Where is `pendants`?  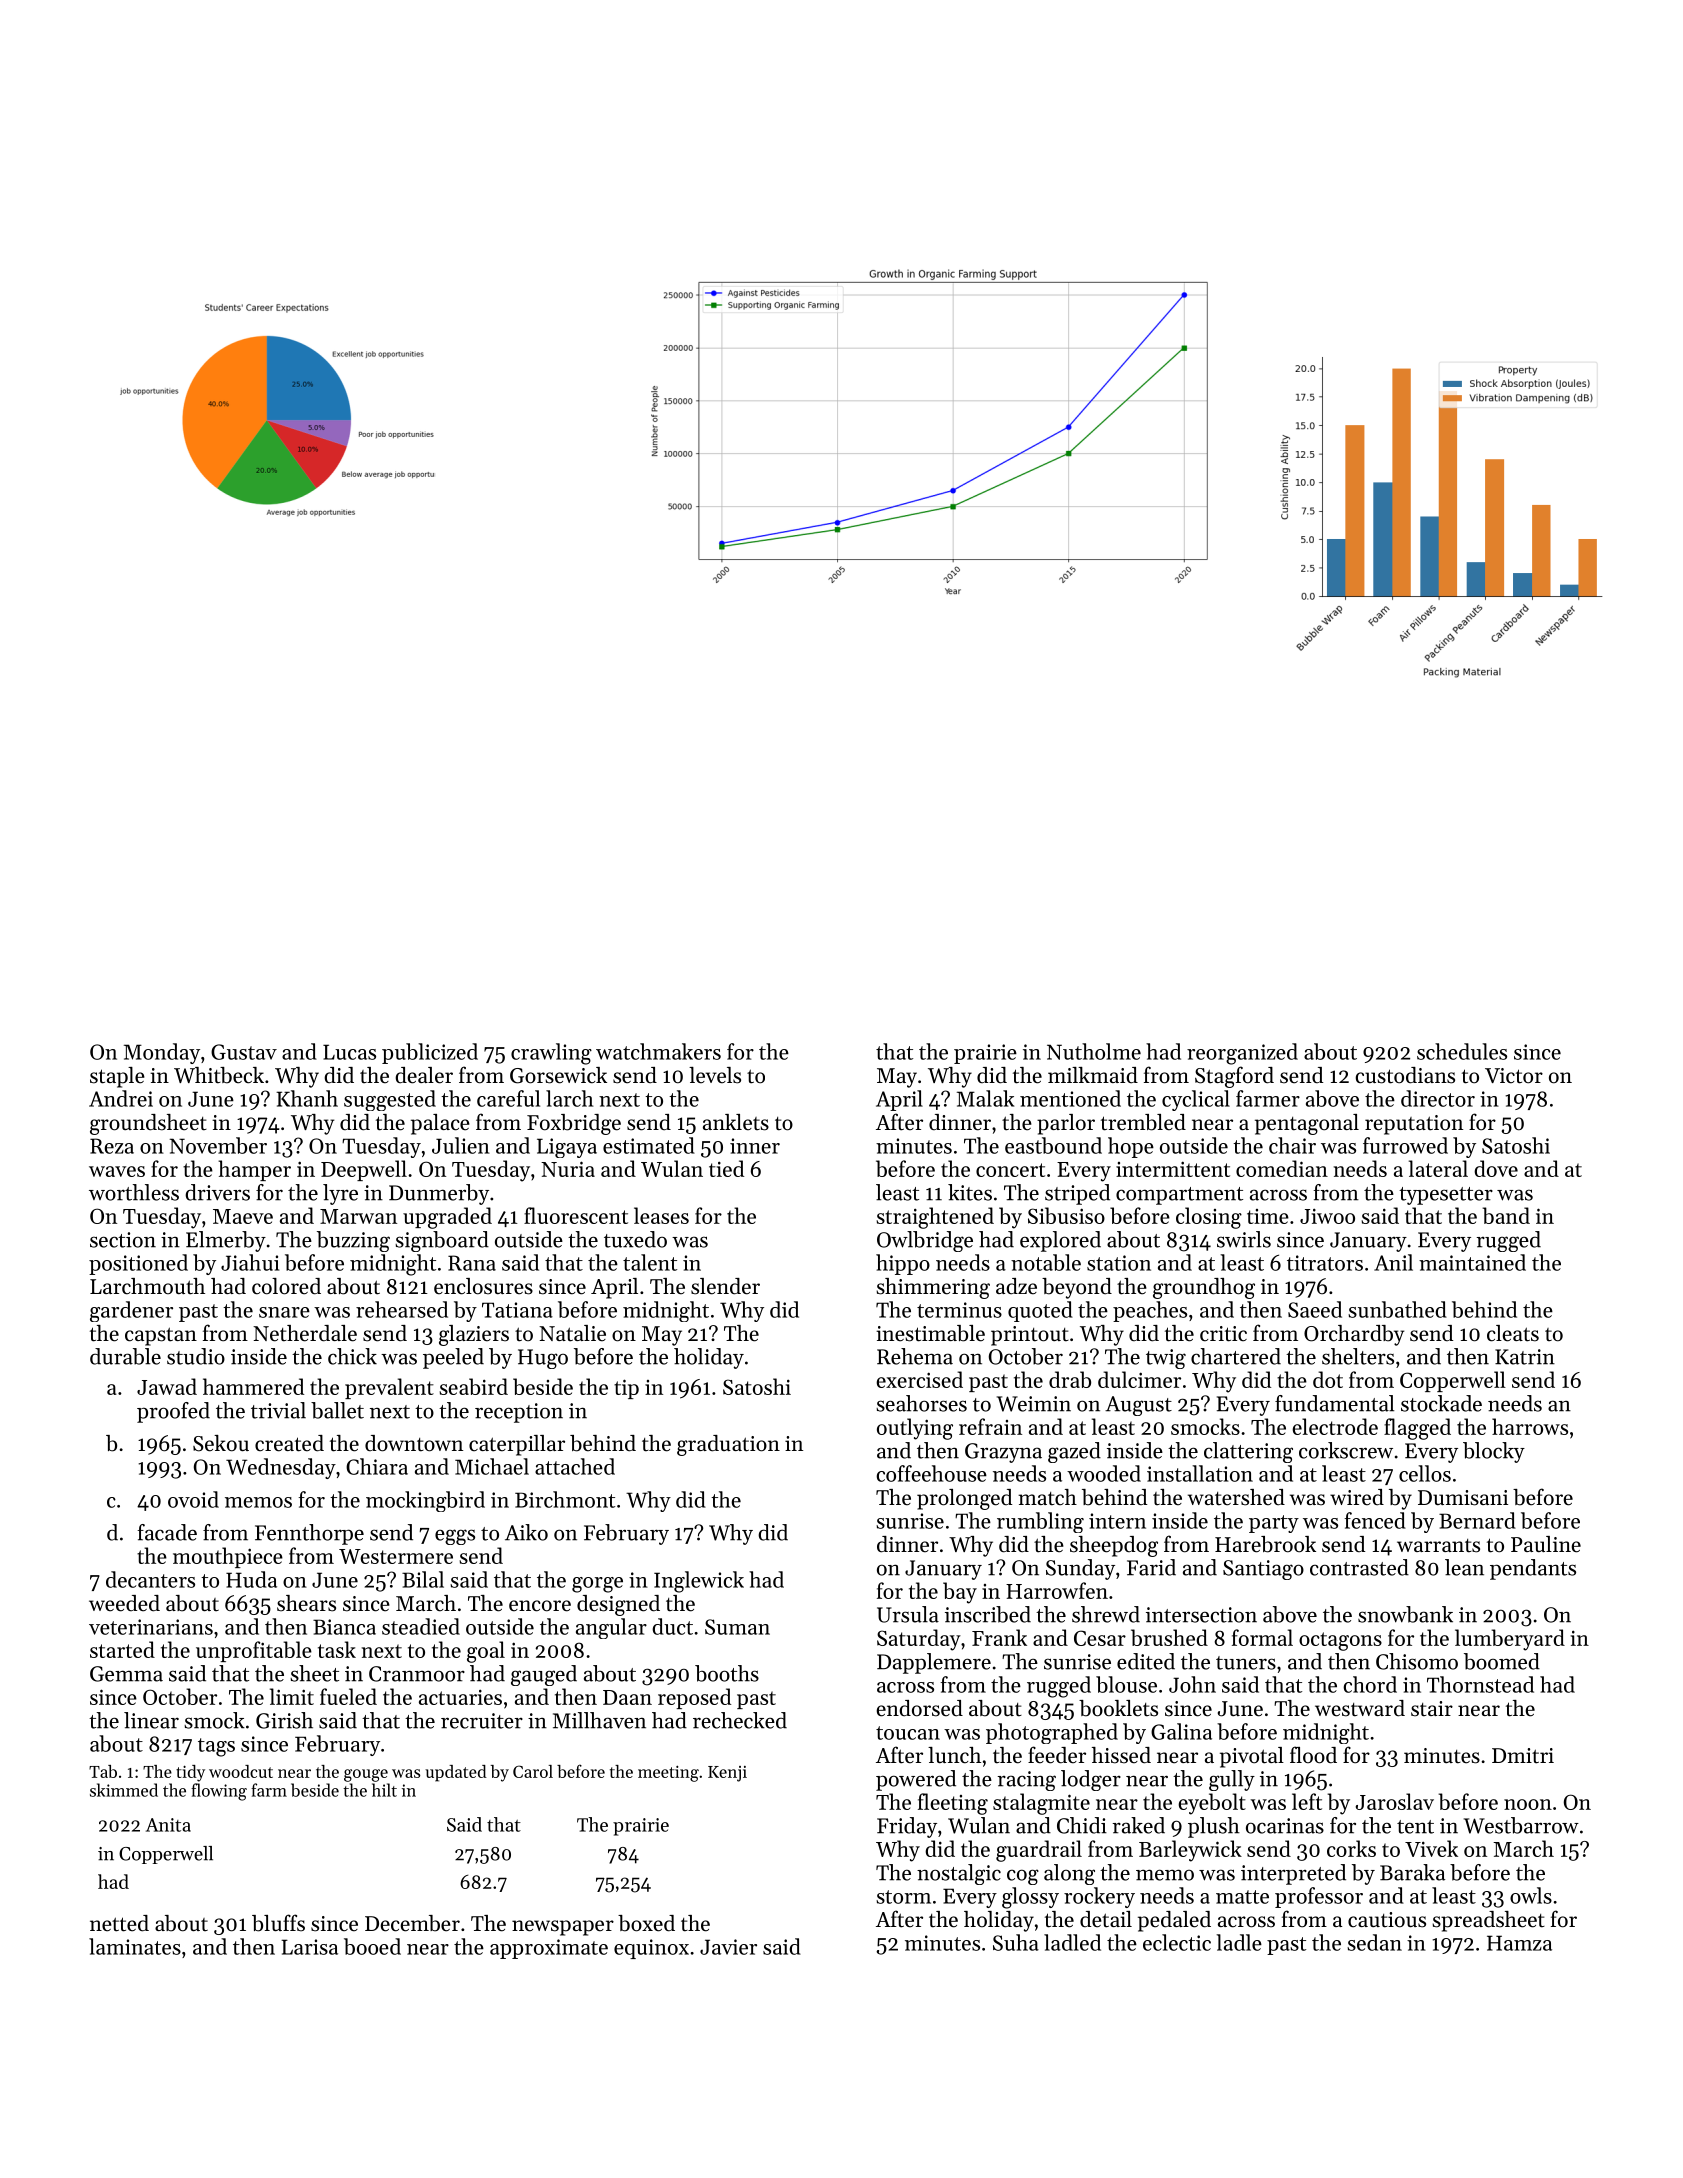 pendants is located at coordinates (1533, 1569).
